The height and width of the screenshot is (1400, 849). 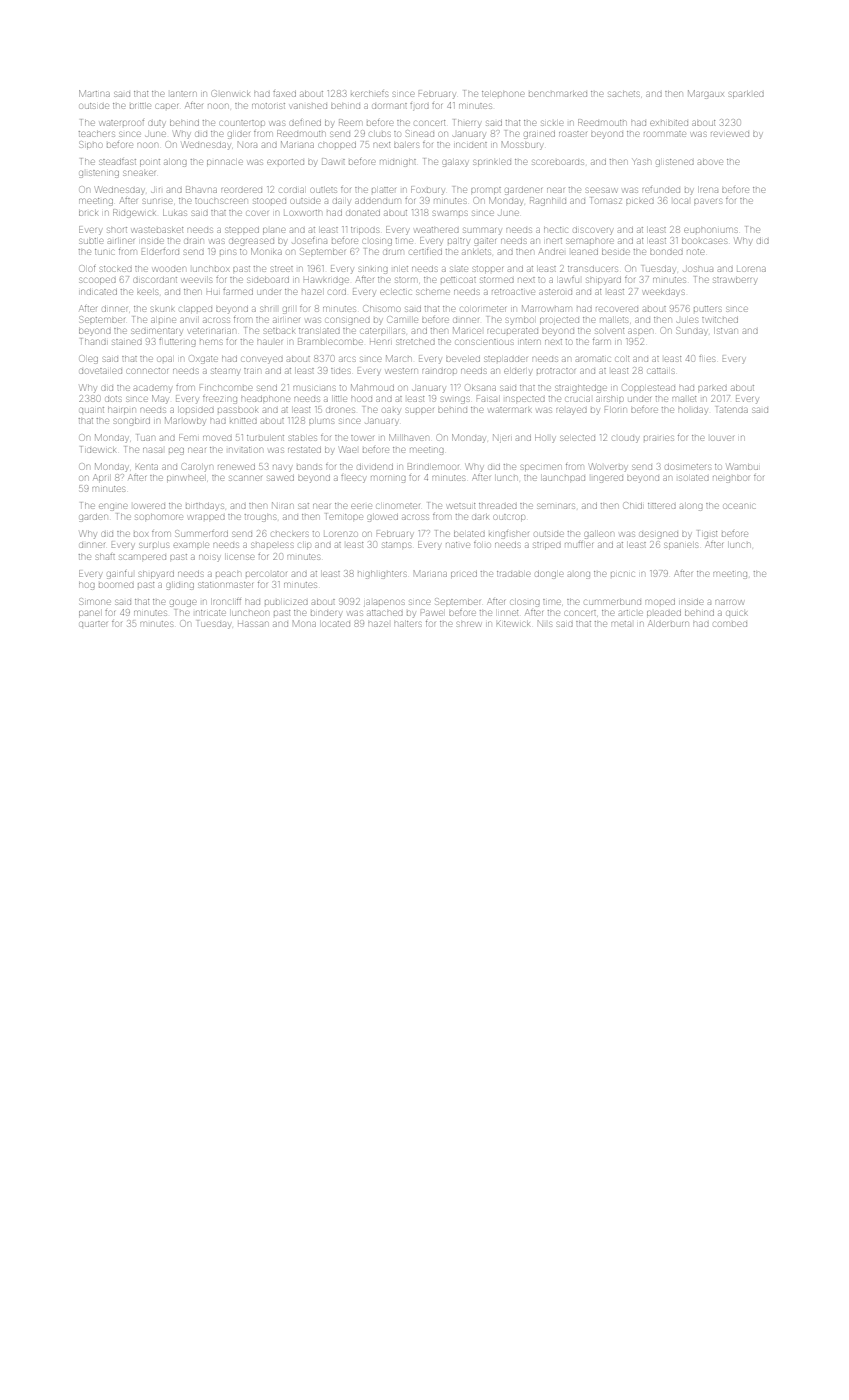 What do you see at coordinates (471, 145) in the screenshot?
I see `incident` at bounding box center [471, 145].
